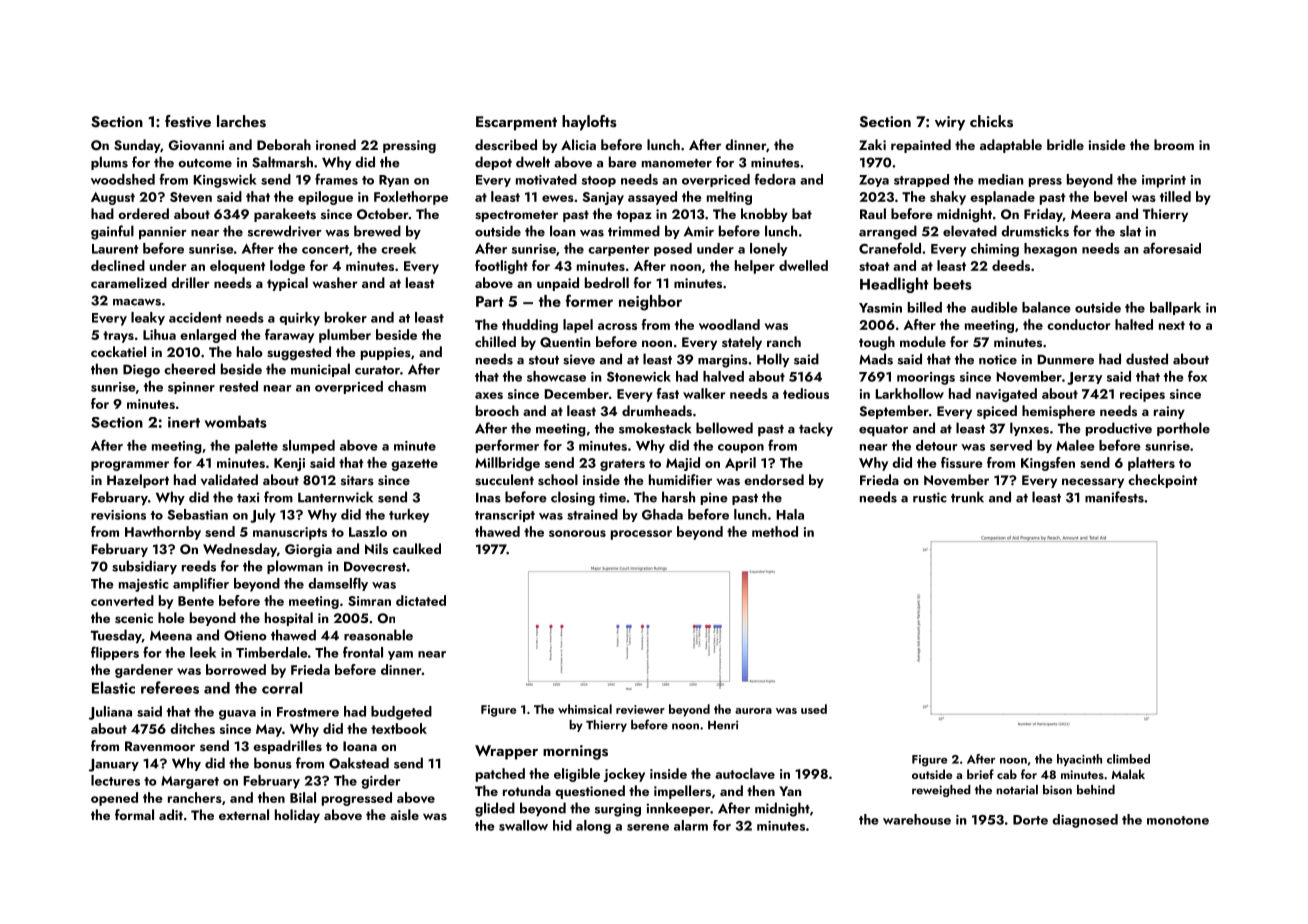 The height and width of the document is (924, 1308). What do you see at coordinates (1084, 378) in the document?
I see `Jerzy` at bounding box center [1084, 378].
